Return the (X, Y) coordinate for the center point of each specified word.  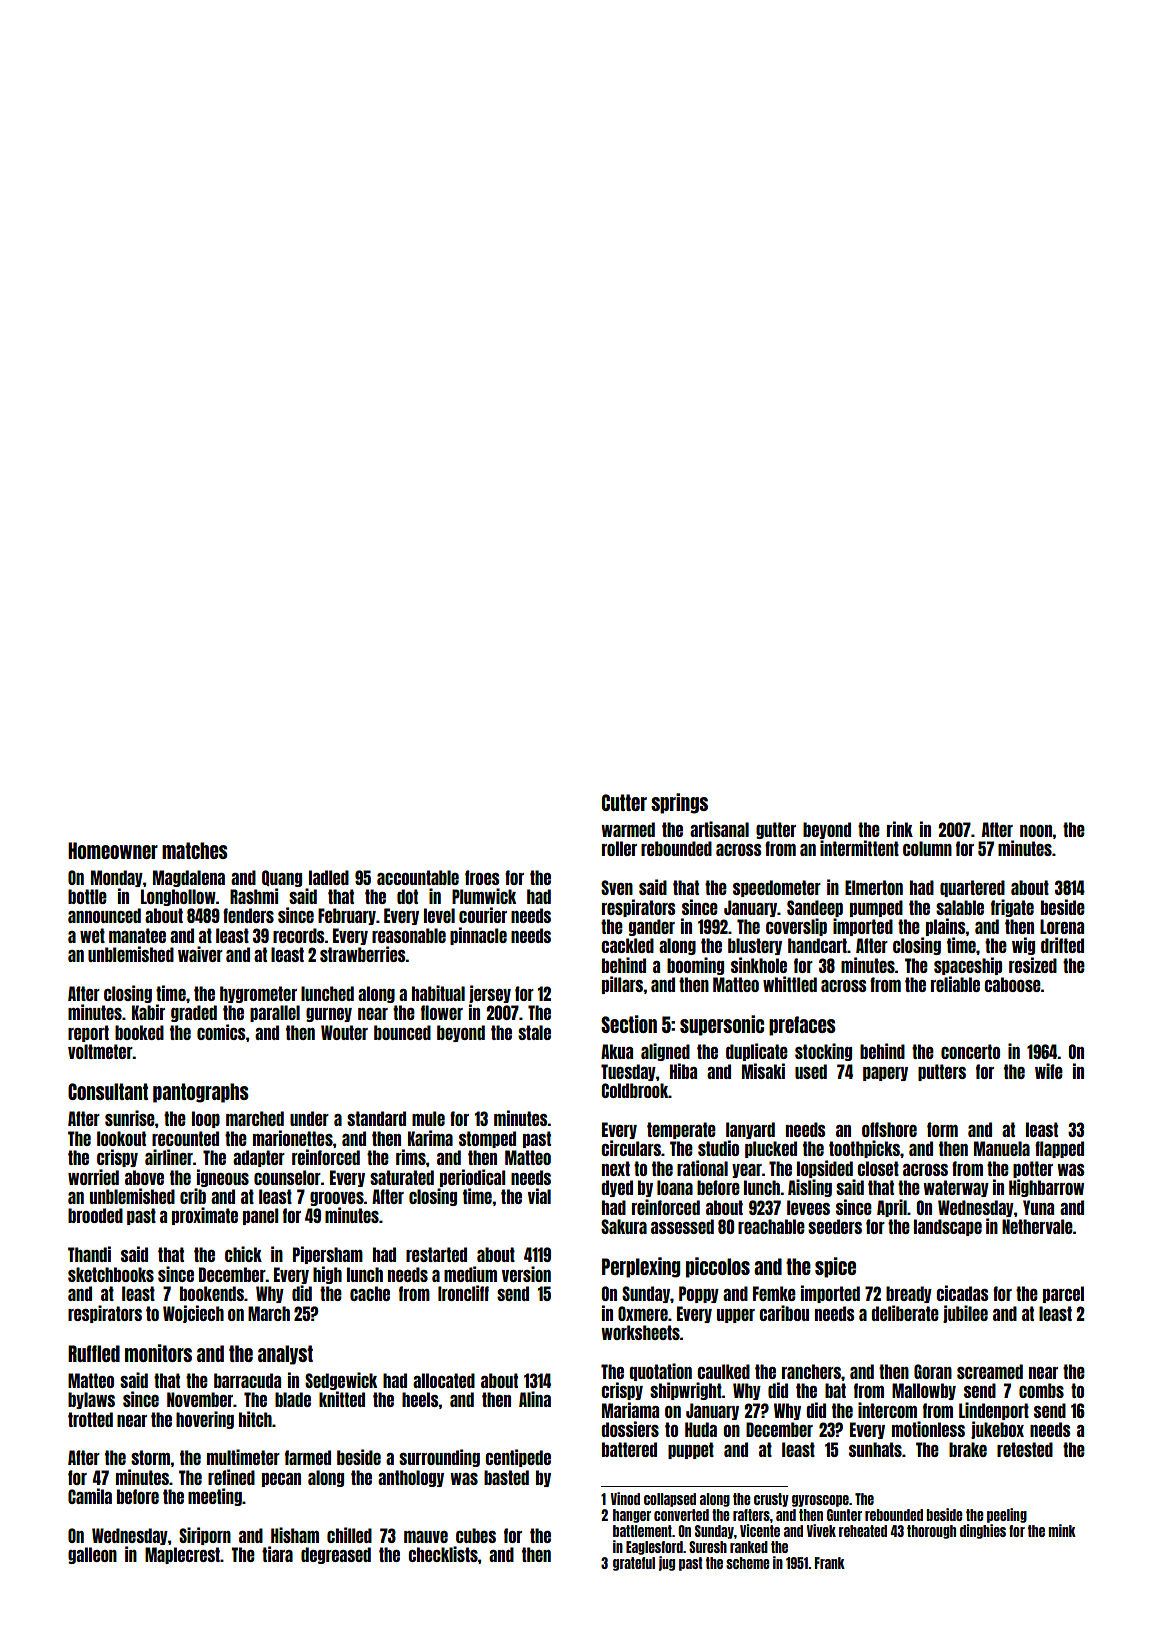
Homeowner (113, 850)
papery (885, 1074)
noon (1036, 831)
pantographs (201, 1093)
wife (1049, 1071)
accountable (418, 877)
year (747, 1171)
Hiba (683, 1071)
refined (231, 1477)
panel (261, 1216)
